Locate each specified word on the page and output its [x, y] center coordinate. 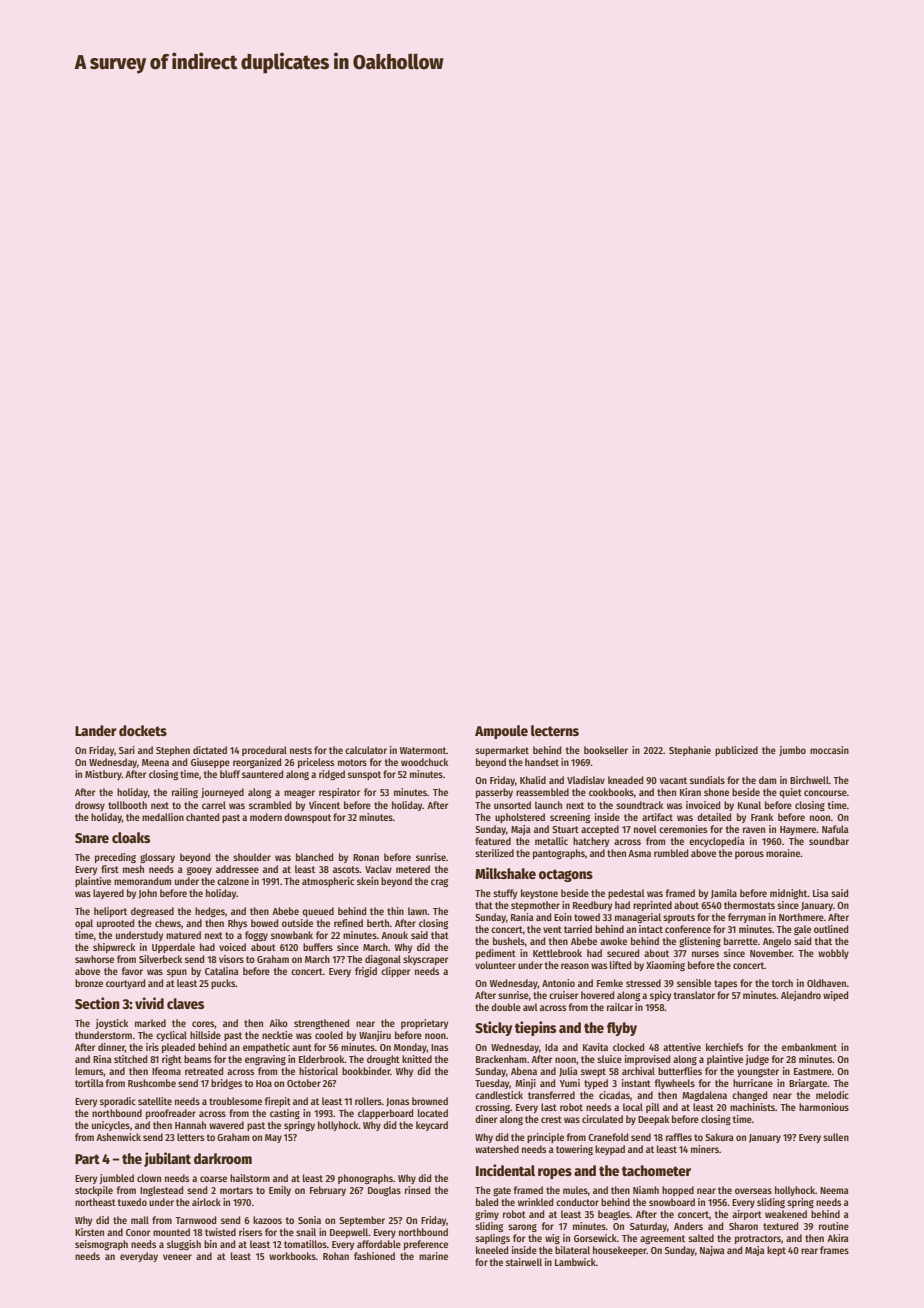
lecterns [555, 730]
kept [776, 1251]
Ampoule [501, 732]
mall [140, 1220]
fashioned [374, 1256]
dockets [143, 730]
